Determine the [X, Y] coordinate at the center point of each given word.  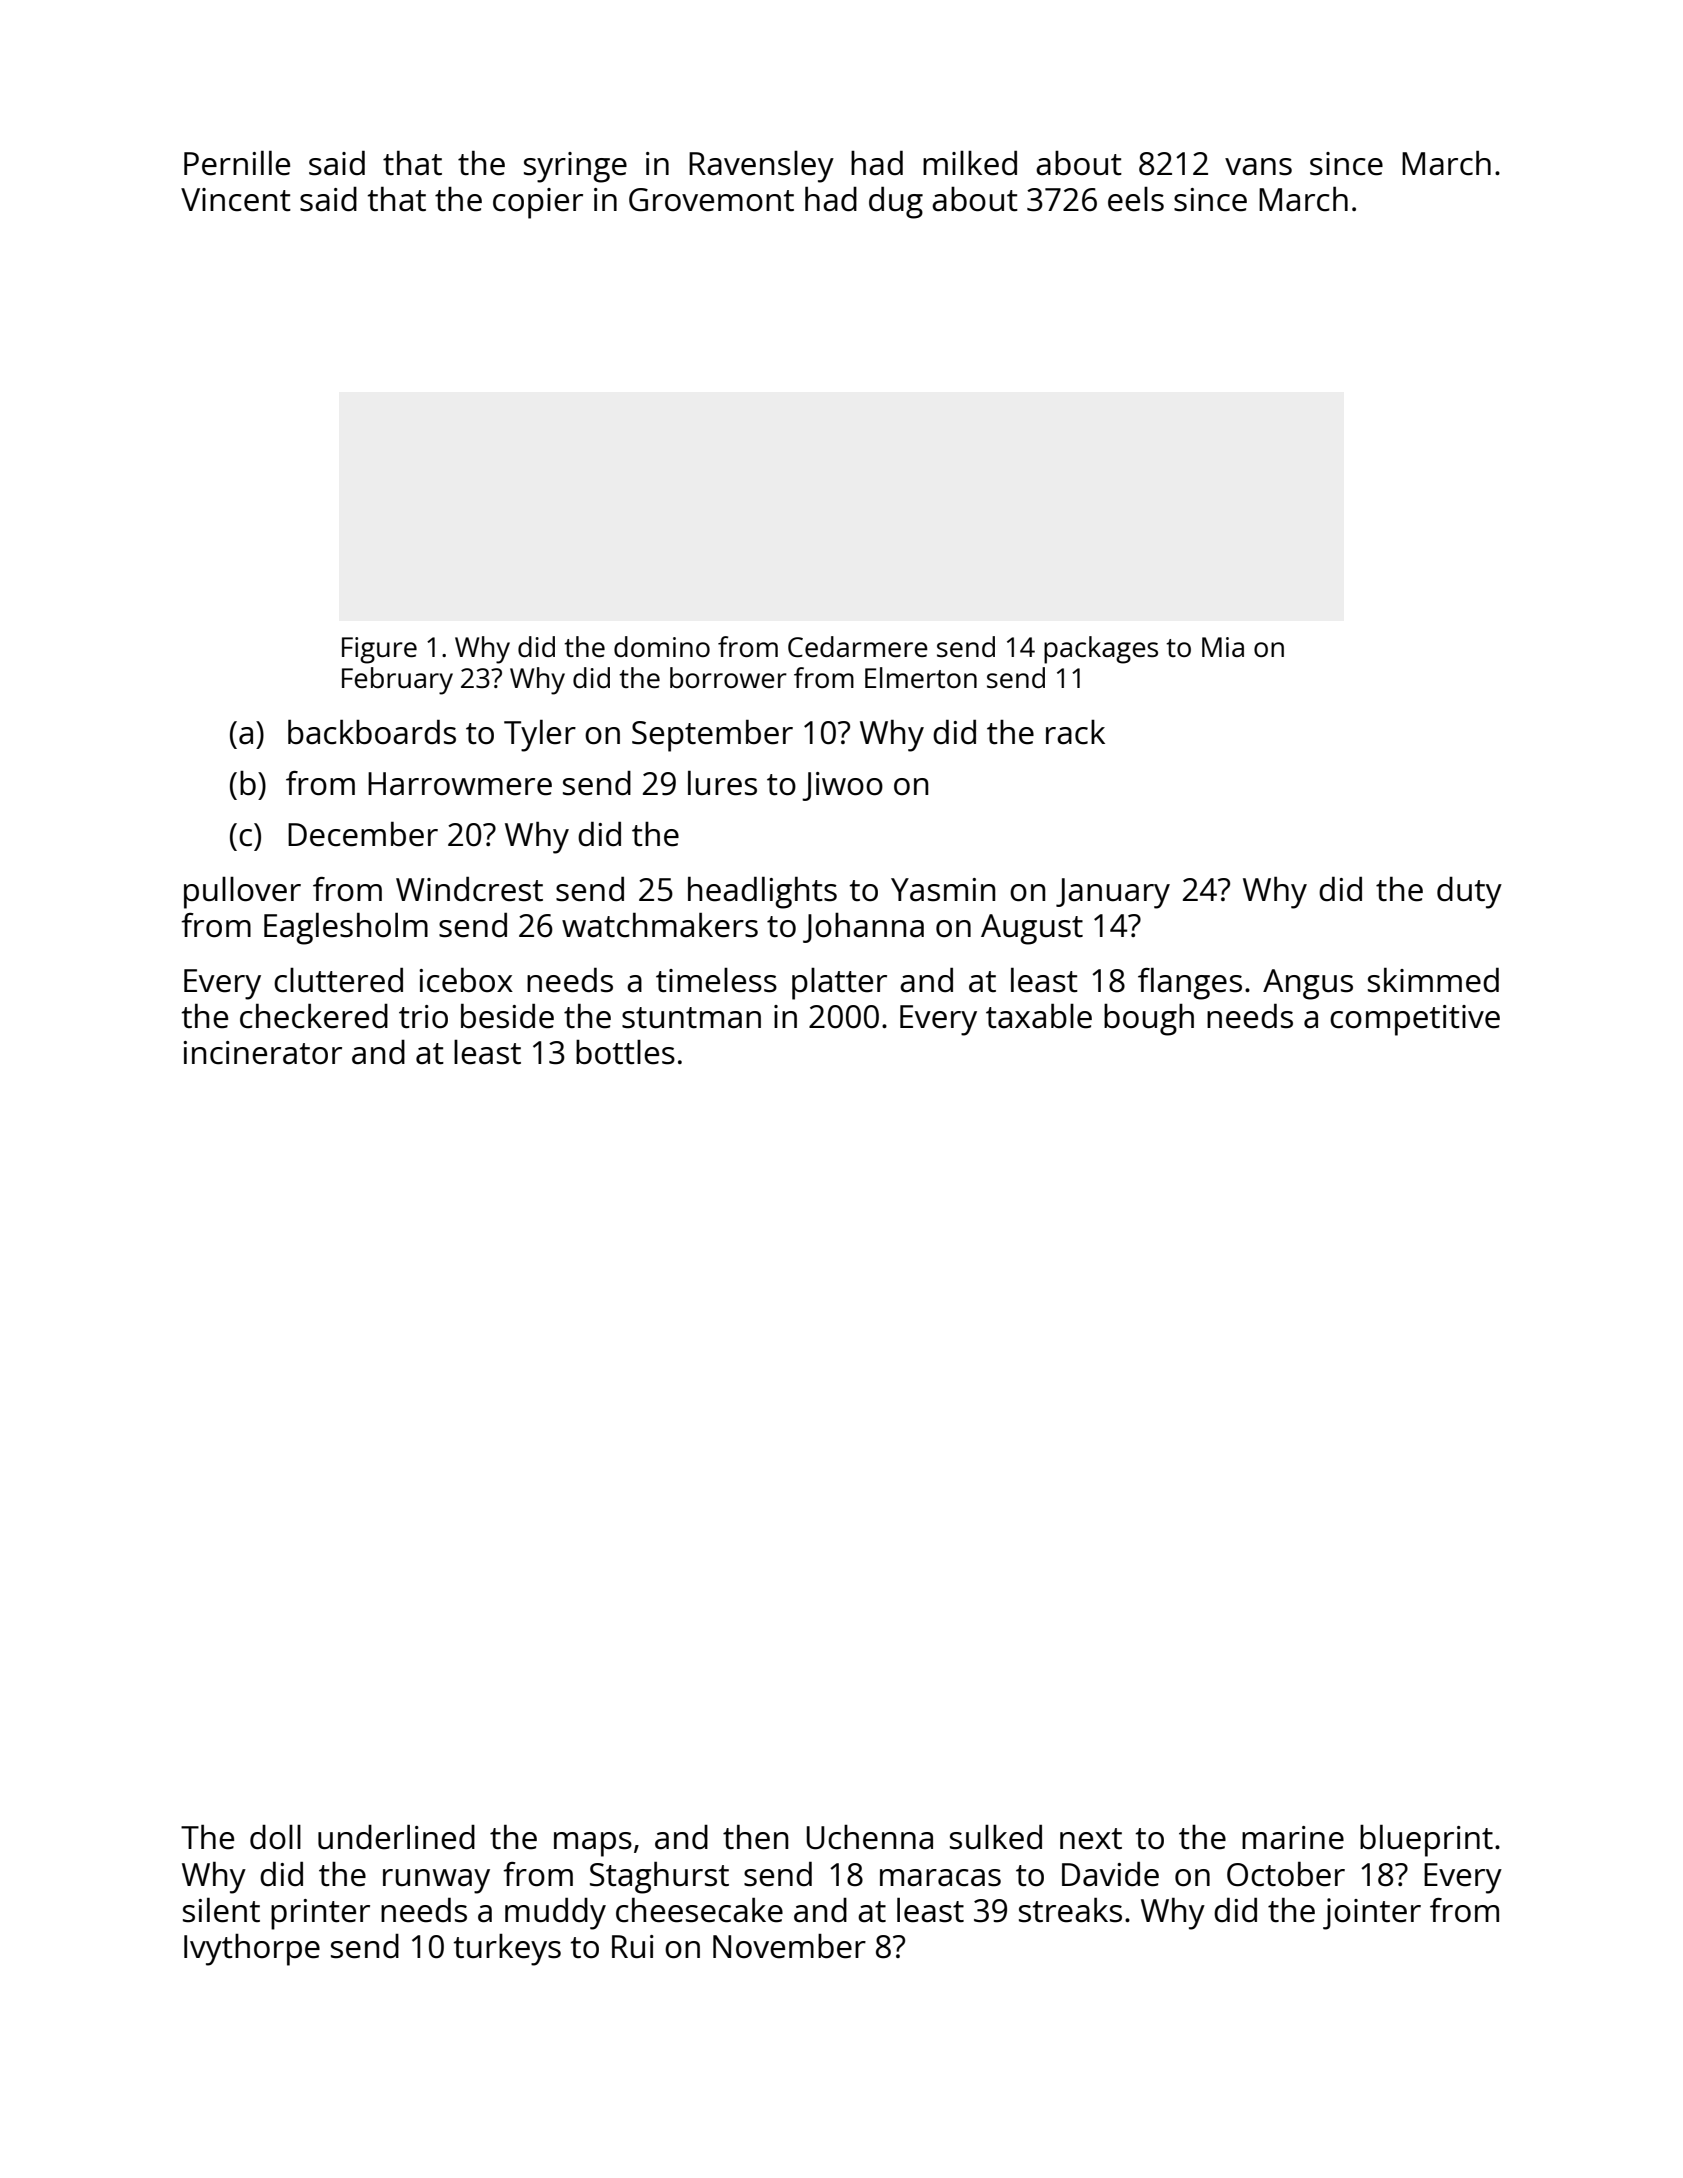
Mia [1223, 647]
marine [1293, 1838]
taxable [1039, 1016]
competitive [1415, 1020]
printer [320, 1914]
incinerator [262, 1053]
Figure [379, 650]
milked [970, 163]
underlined [396, 1837]
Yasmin [943, 890]
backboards [372, 732]
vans [1258, 167]
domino [662, 646]
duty [1469, 893]
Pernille [237, 163]
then [755, 1837]
